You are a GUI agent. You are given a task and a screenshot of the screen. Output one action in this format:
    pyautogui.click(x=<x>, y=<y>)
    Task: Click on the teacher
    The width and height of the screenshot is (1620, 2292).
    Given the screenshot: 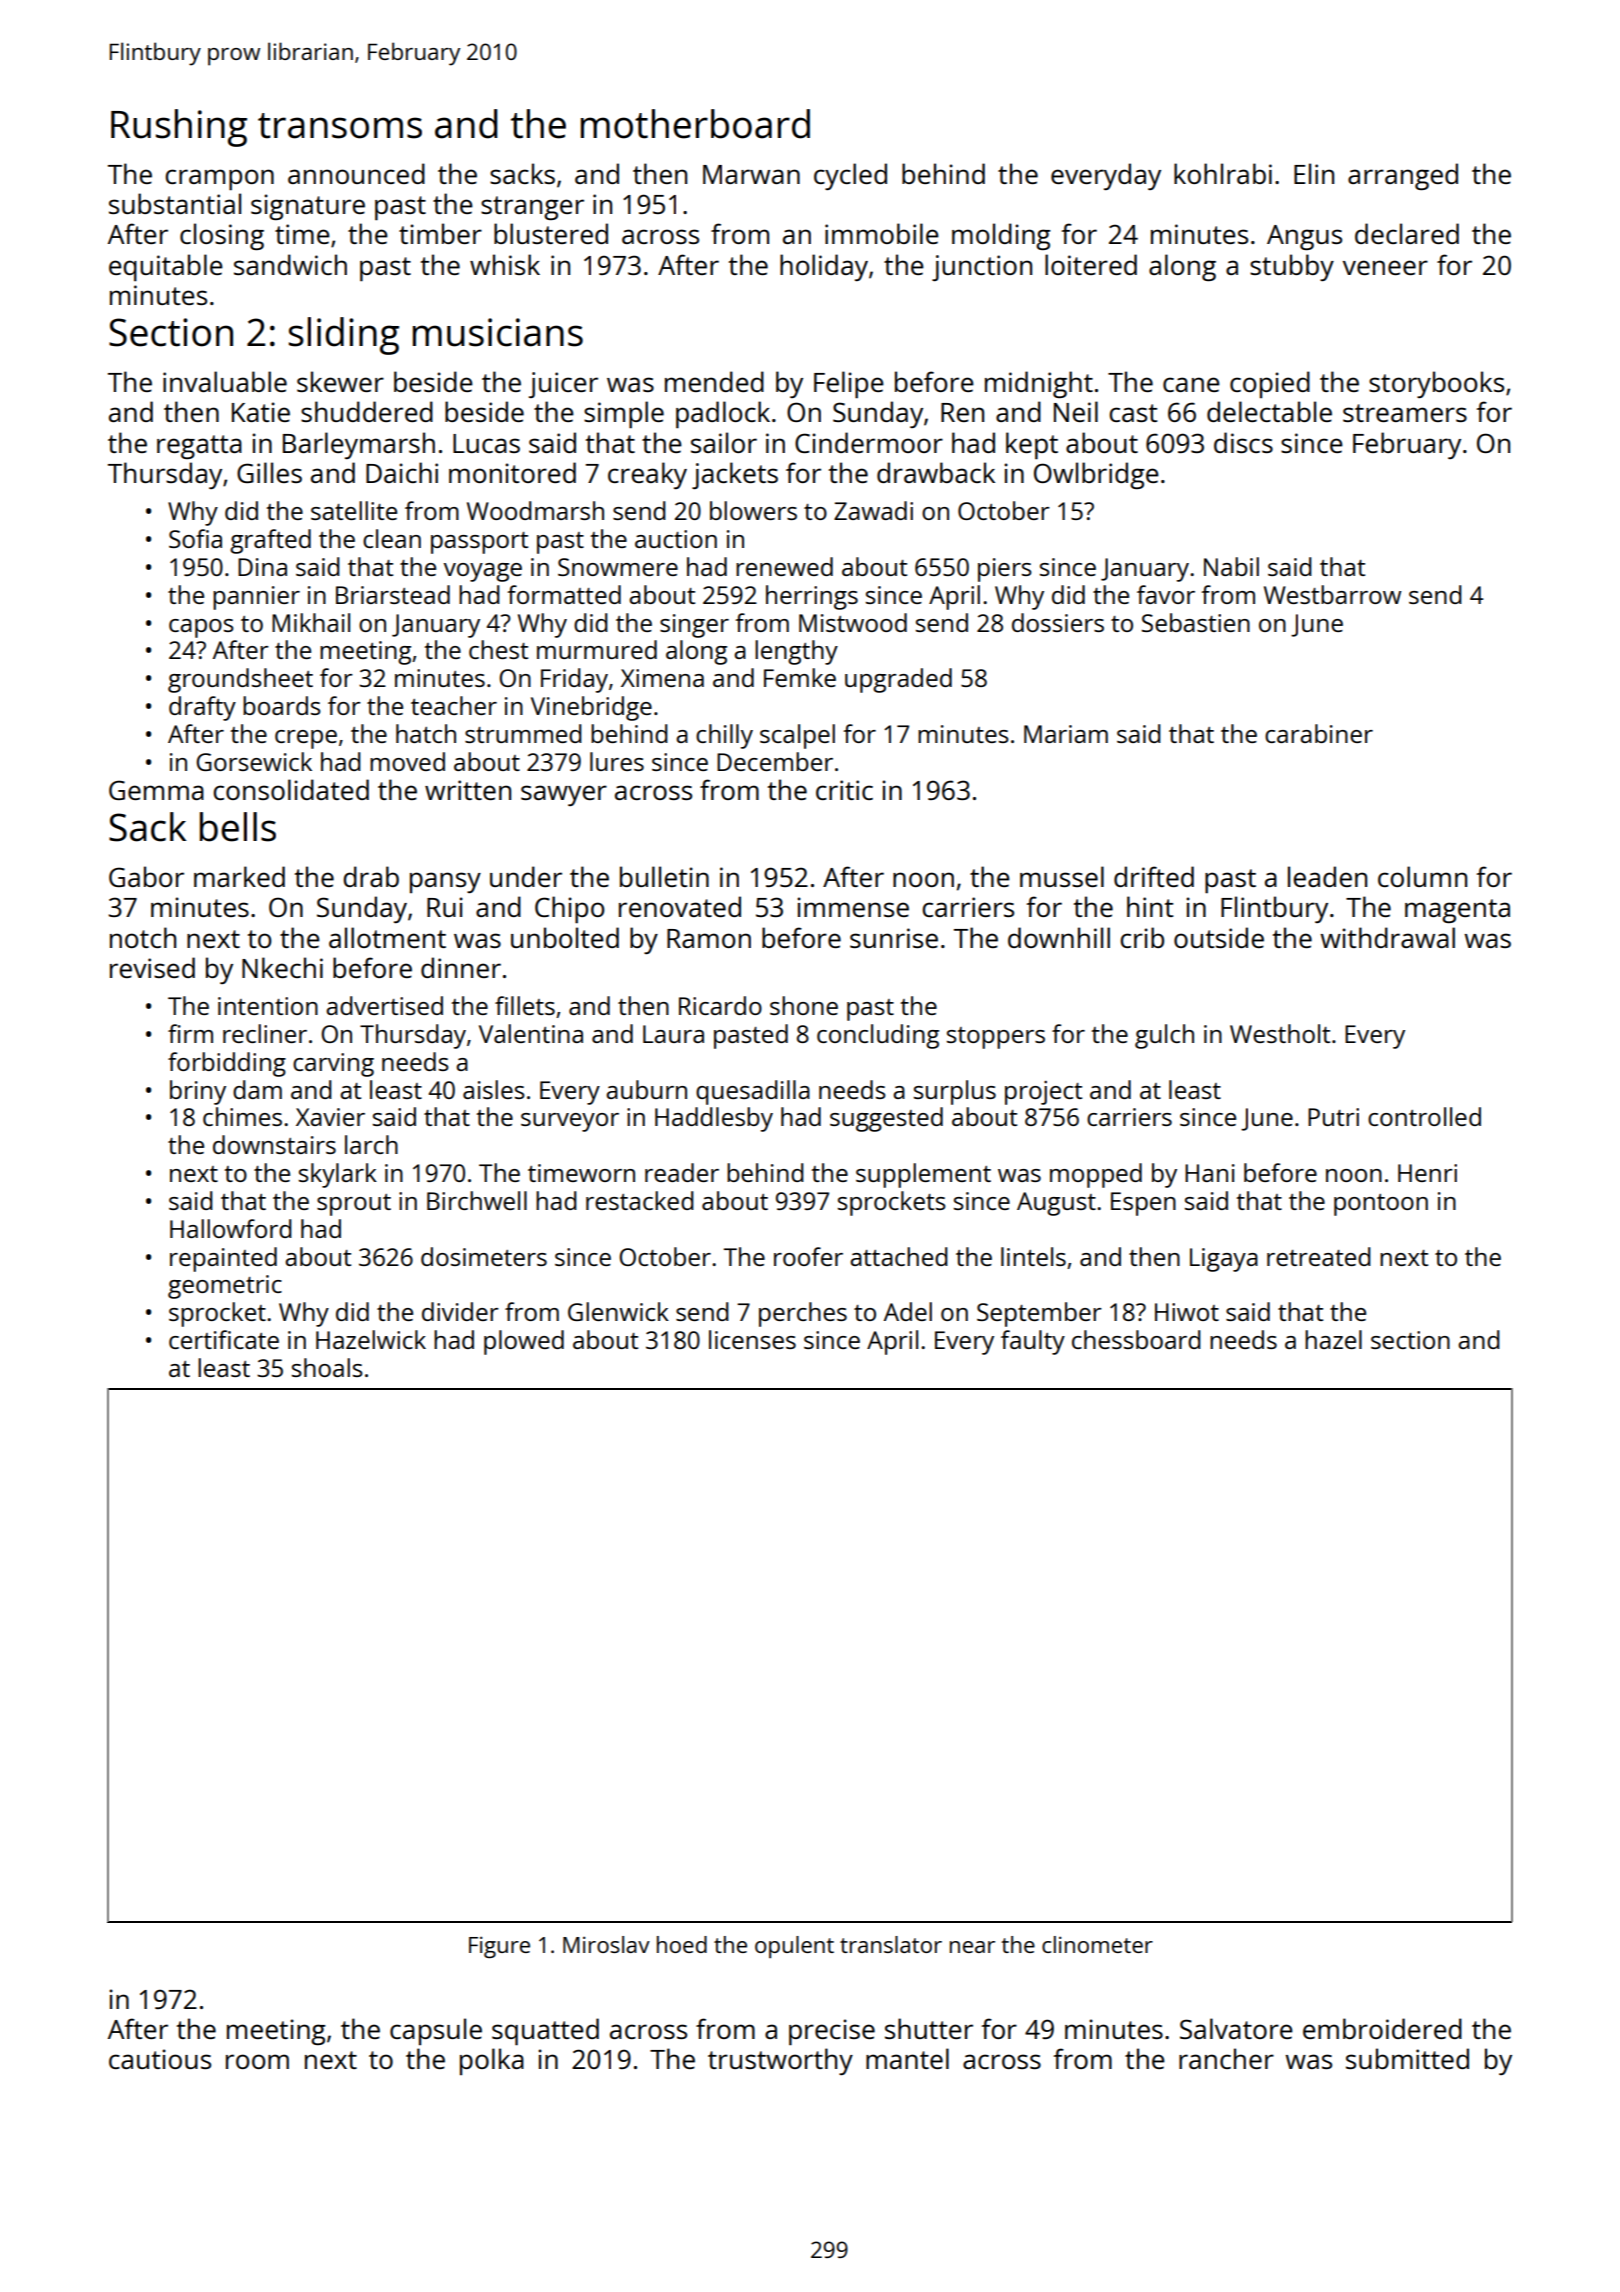 What is the action you would take?
    pyautogui.click(x=454, y=705)
